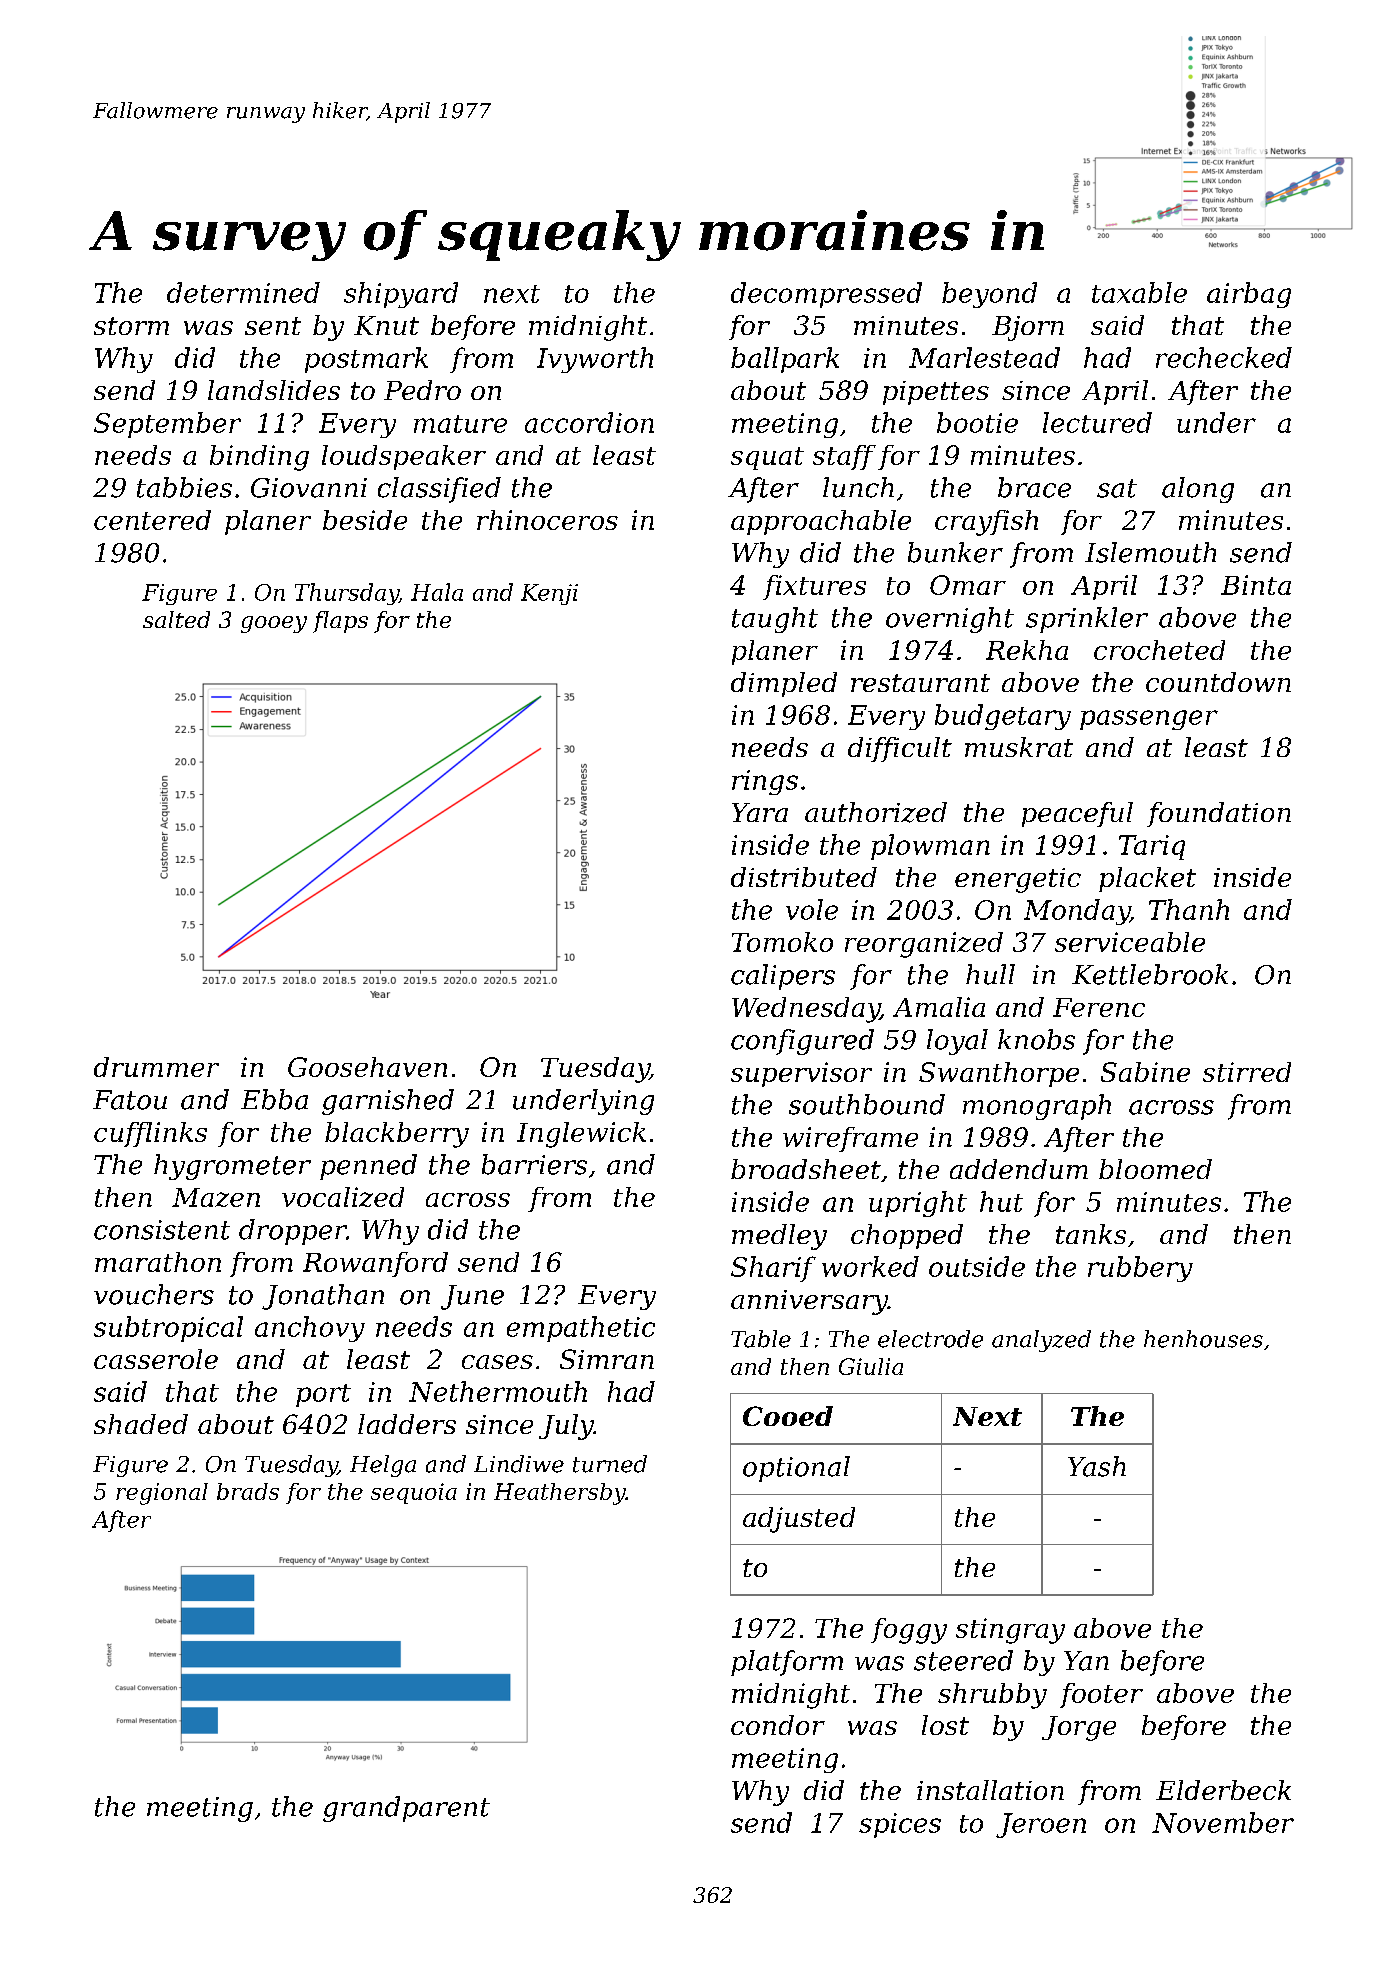 Image resolution: width=1386 pixels, height=1969 pixels. Describe the element at coordinates (900, 1825) in the image. I see `spices` at that location.
